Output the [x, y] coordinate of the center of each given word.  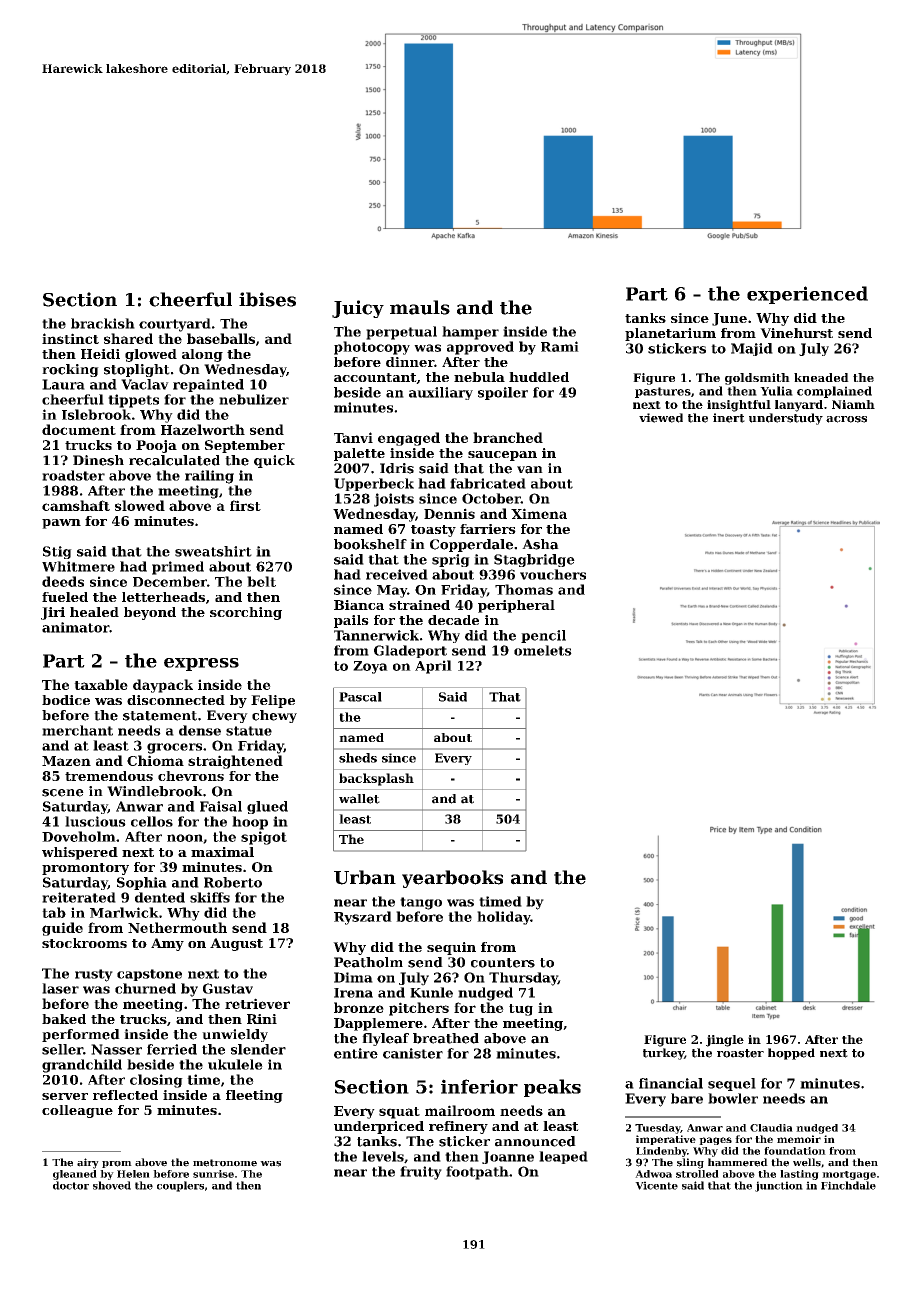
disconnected [176, 700]
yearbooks [452, 879]
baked [64, 1019]
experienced [807, 295]
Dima [353, 977]
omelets [543, 650]
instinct [70, 338]
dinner [410, 362]
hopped [791, 1054]
